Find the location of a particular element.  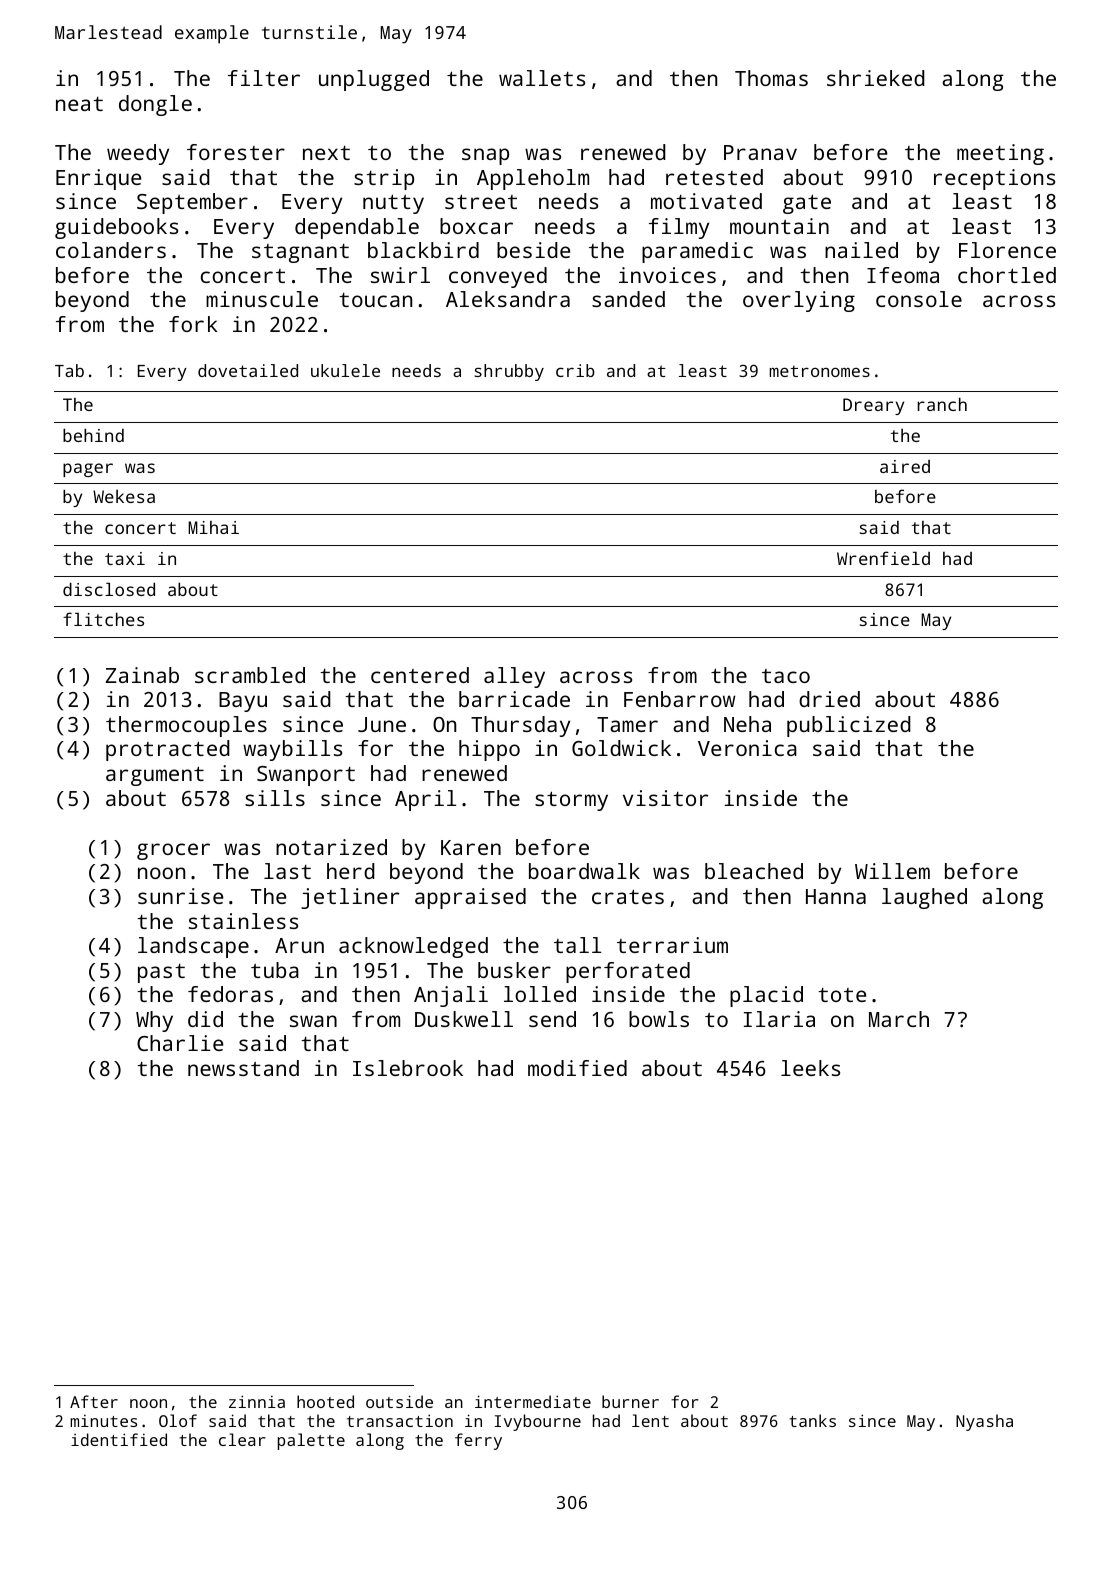

wallets is located at coordinates (542, 78).
